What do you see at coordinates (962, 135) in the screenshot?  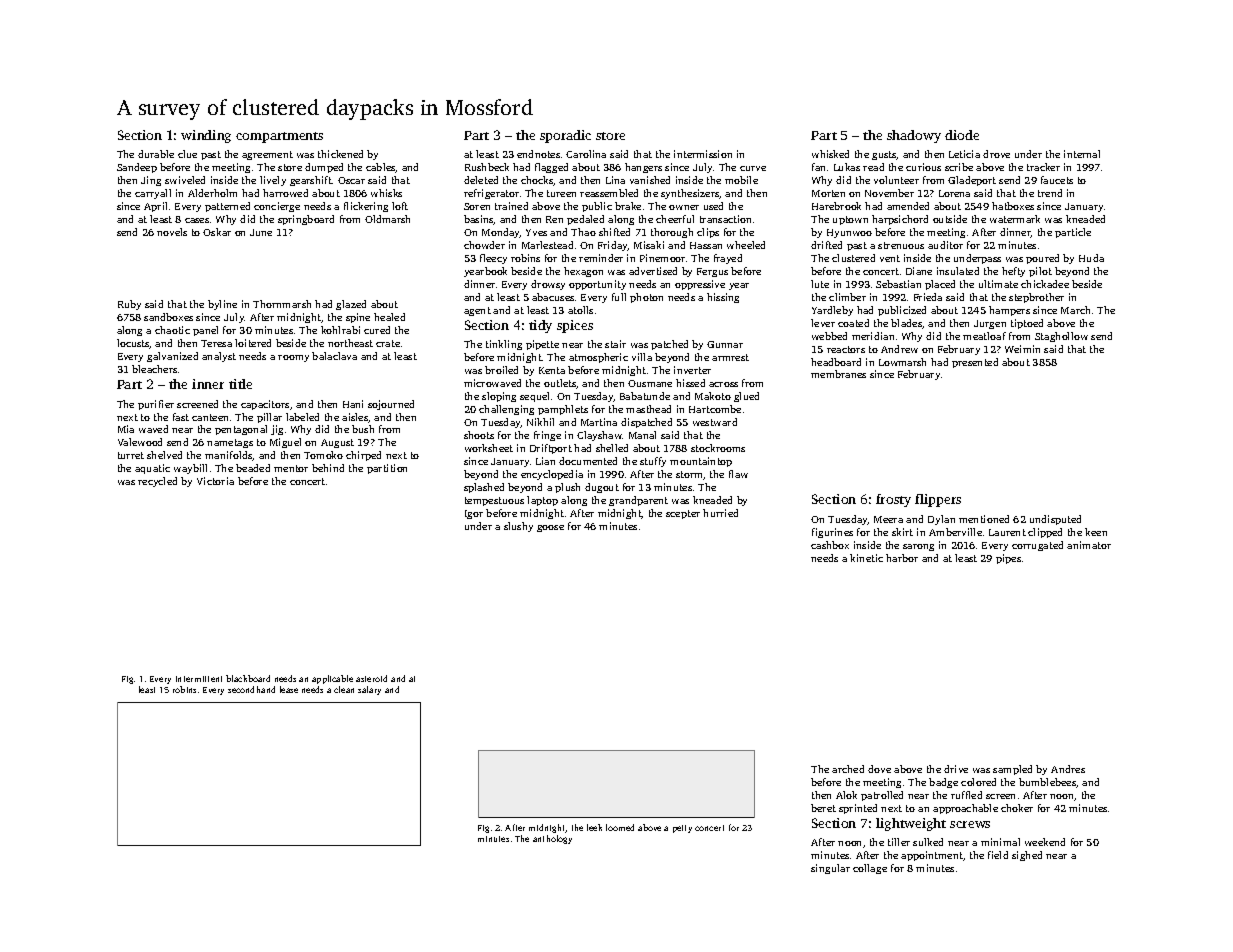 I see `diode` at bounding box center [962, 135].
